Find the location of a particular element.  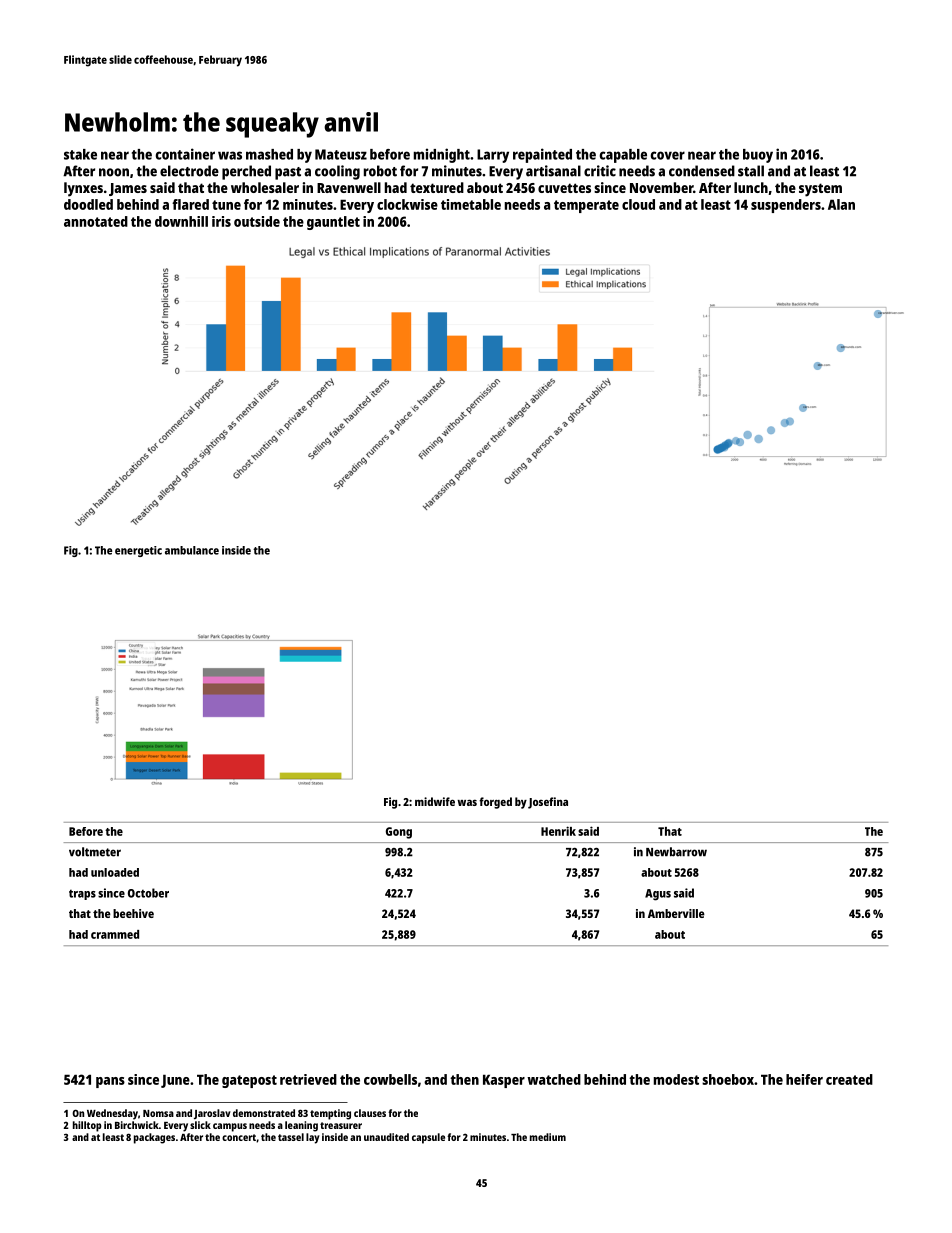

unaudited is located at coordinates (386, 1137).
